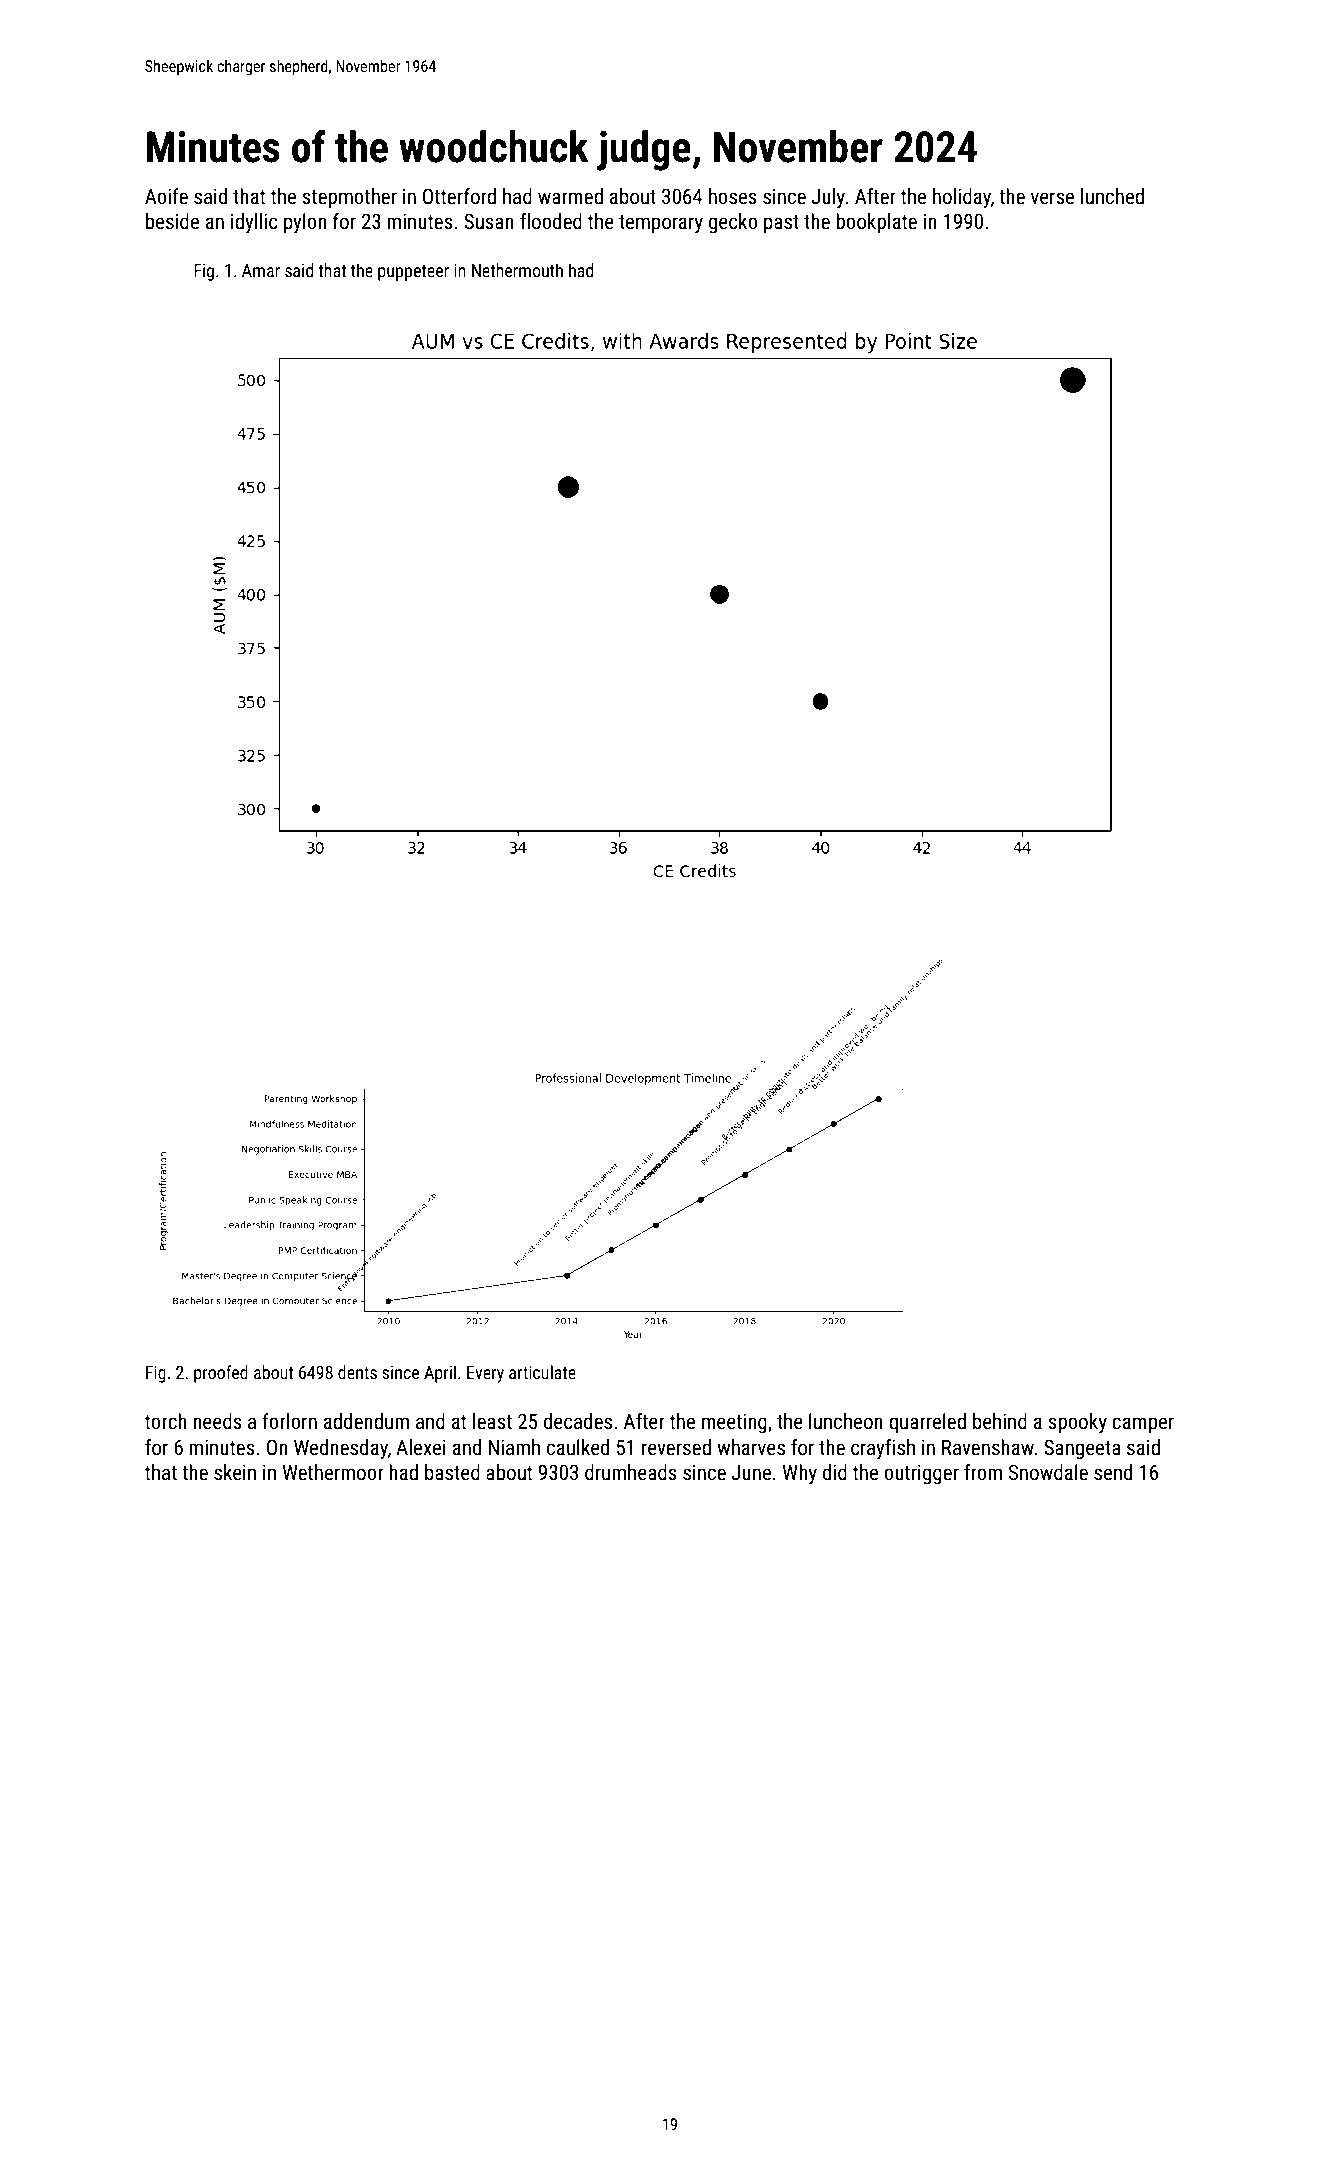 The height and width of the screenshot is (2180, 1324). What do you see at coordinates (570, 196) in the screenshot?
I see `warmed` at bounding box center [570, 196].
